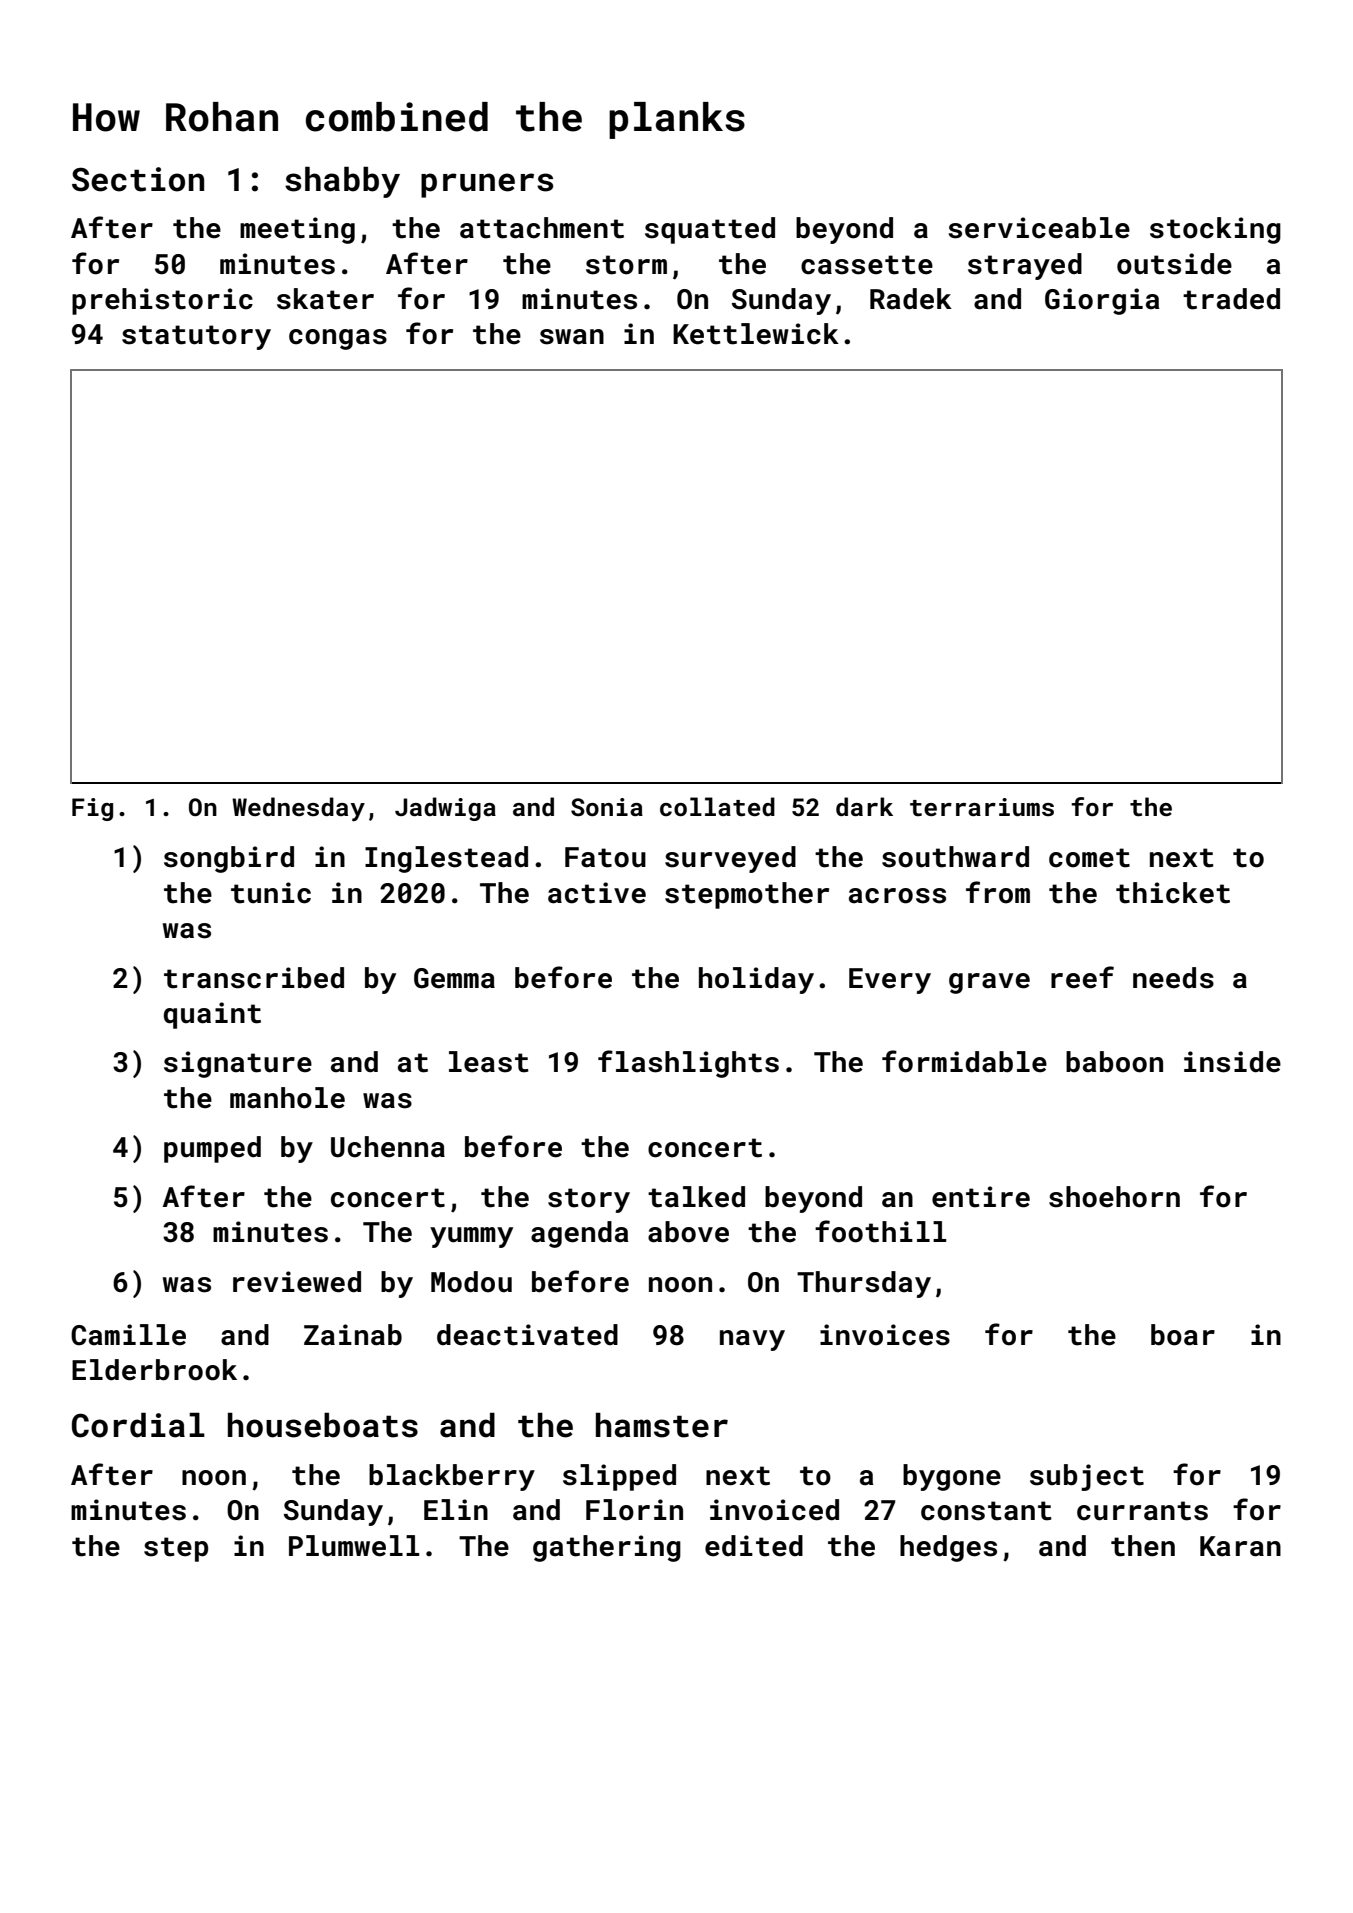 This screenshot has height=1913, width=1353. I want to click on Plumwell, so click(354, 1546).
